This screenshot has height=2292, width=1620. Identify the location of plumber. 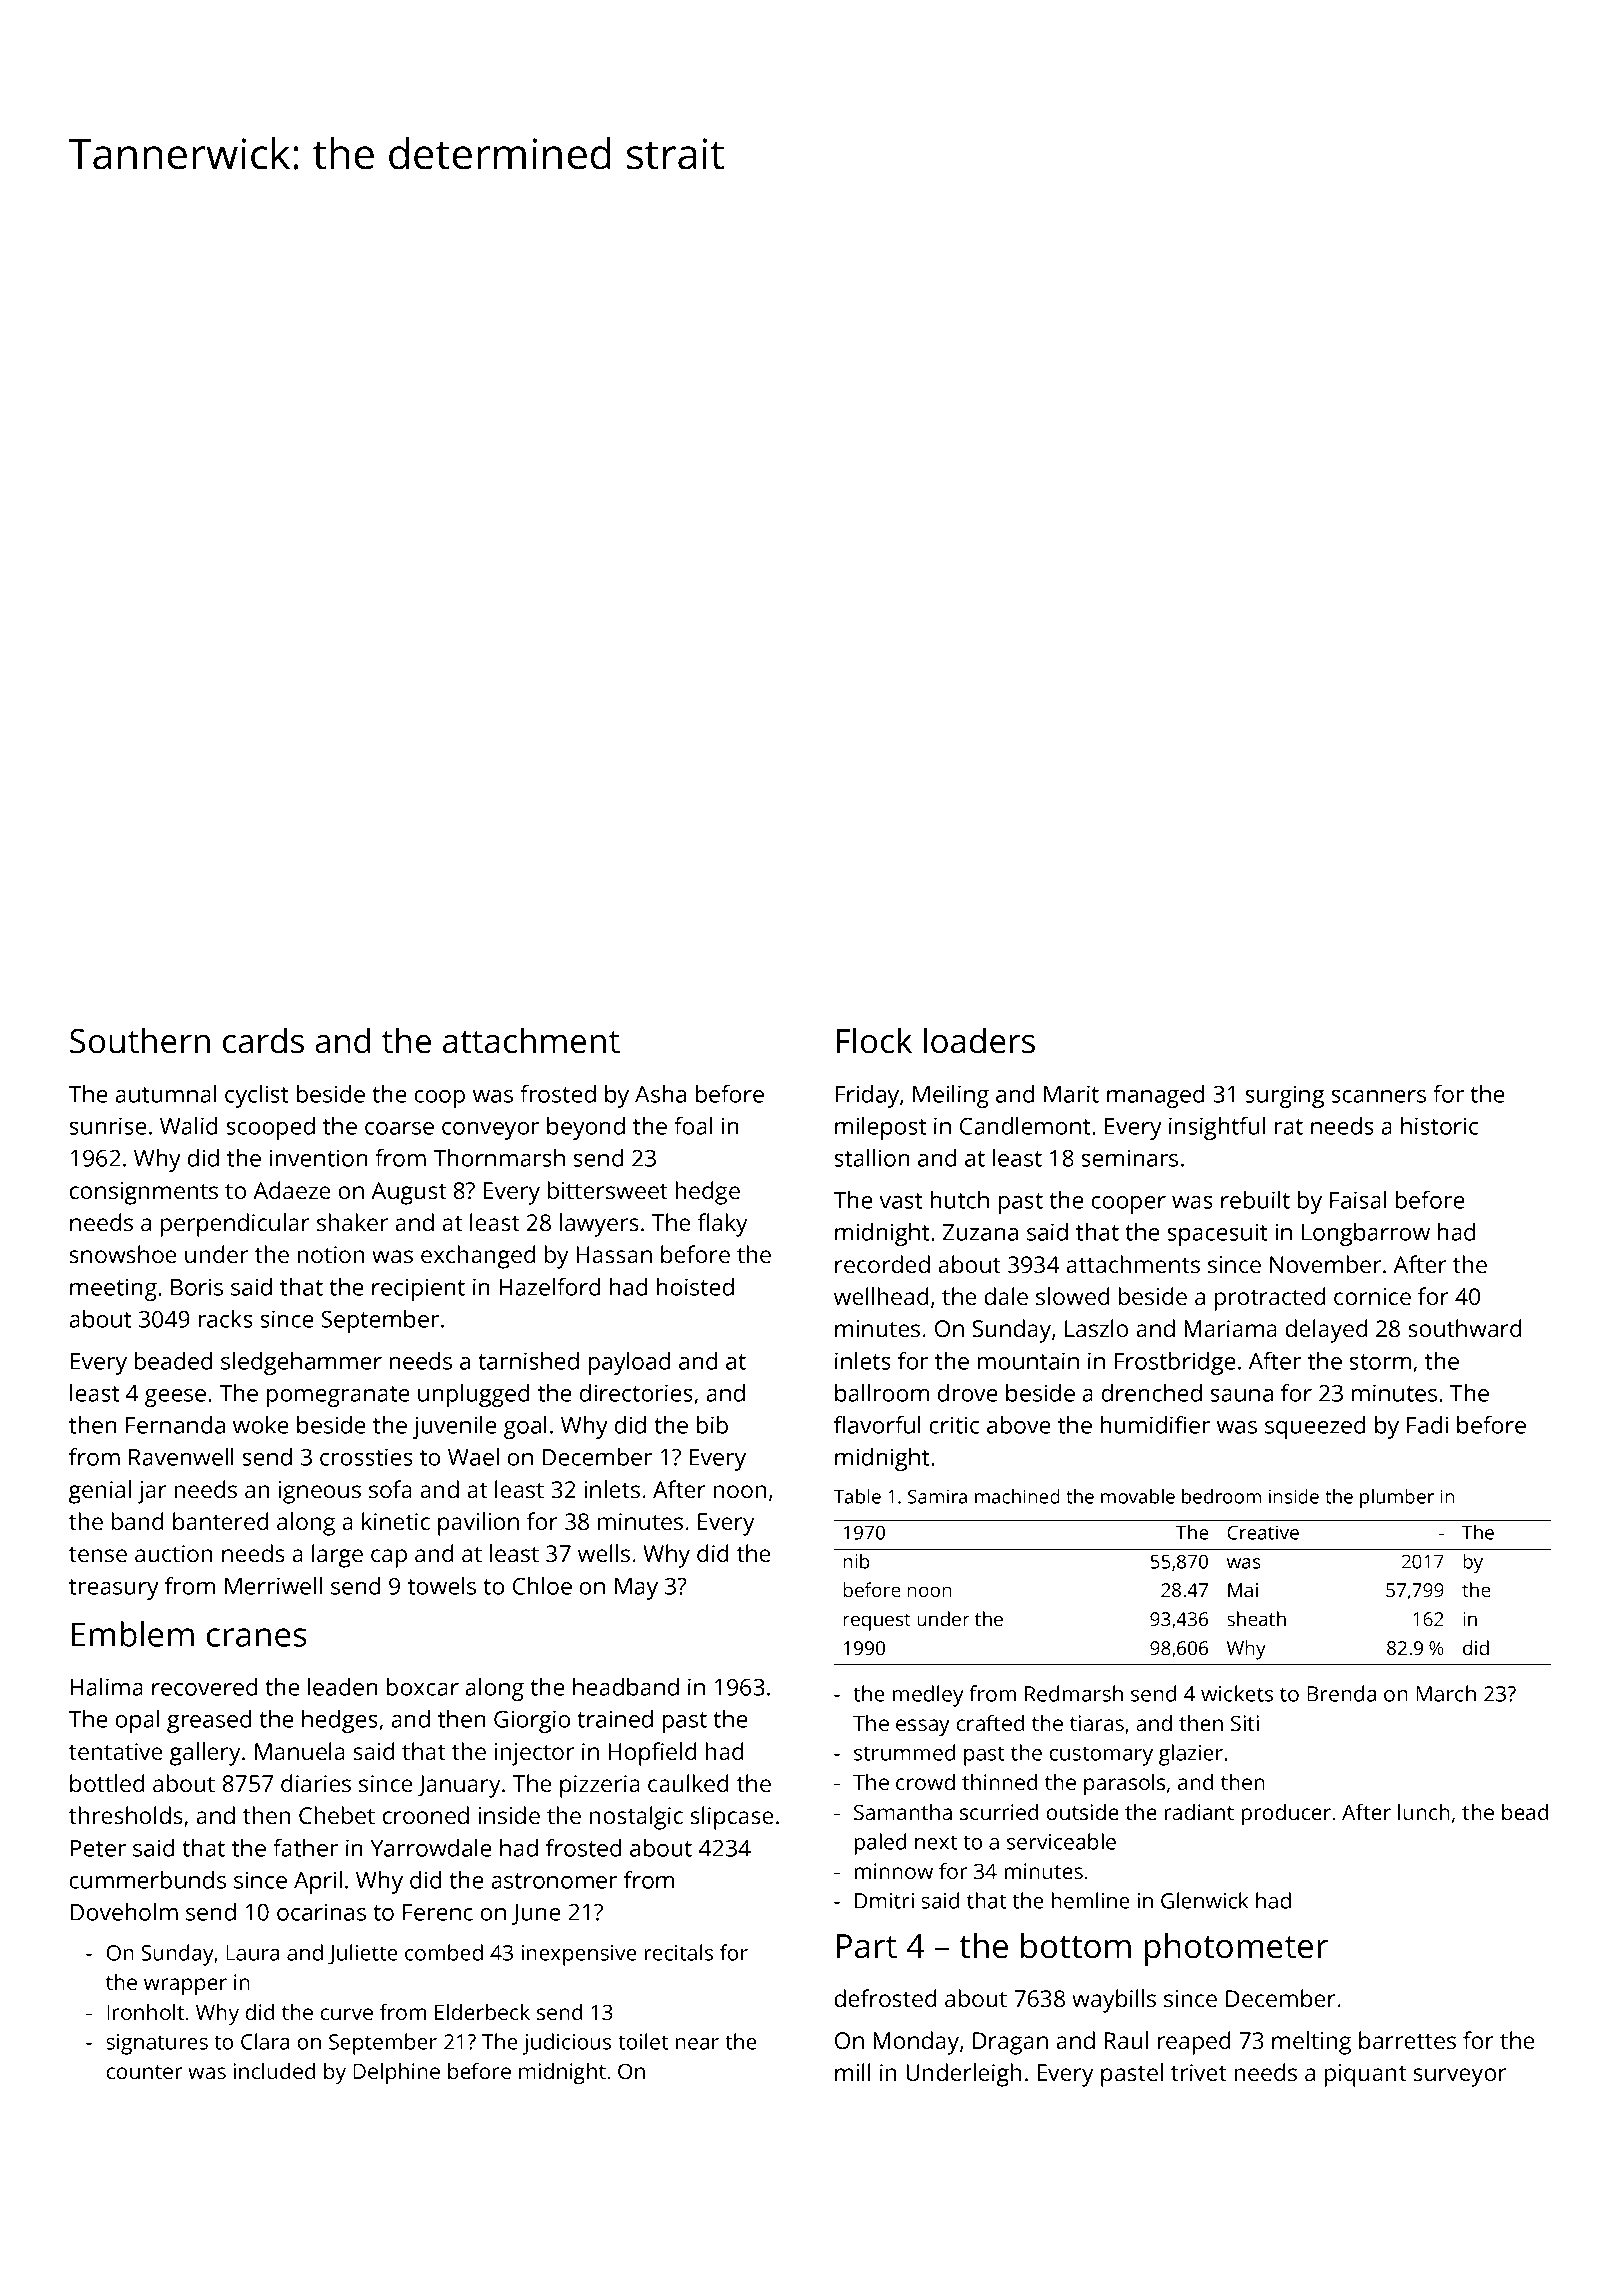
(1397, 1498).
